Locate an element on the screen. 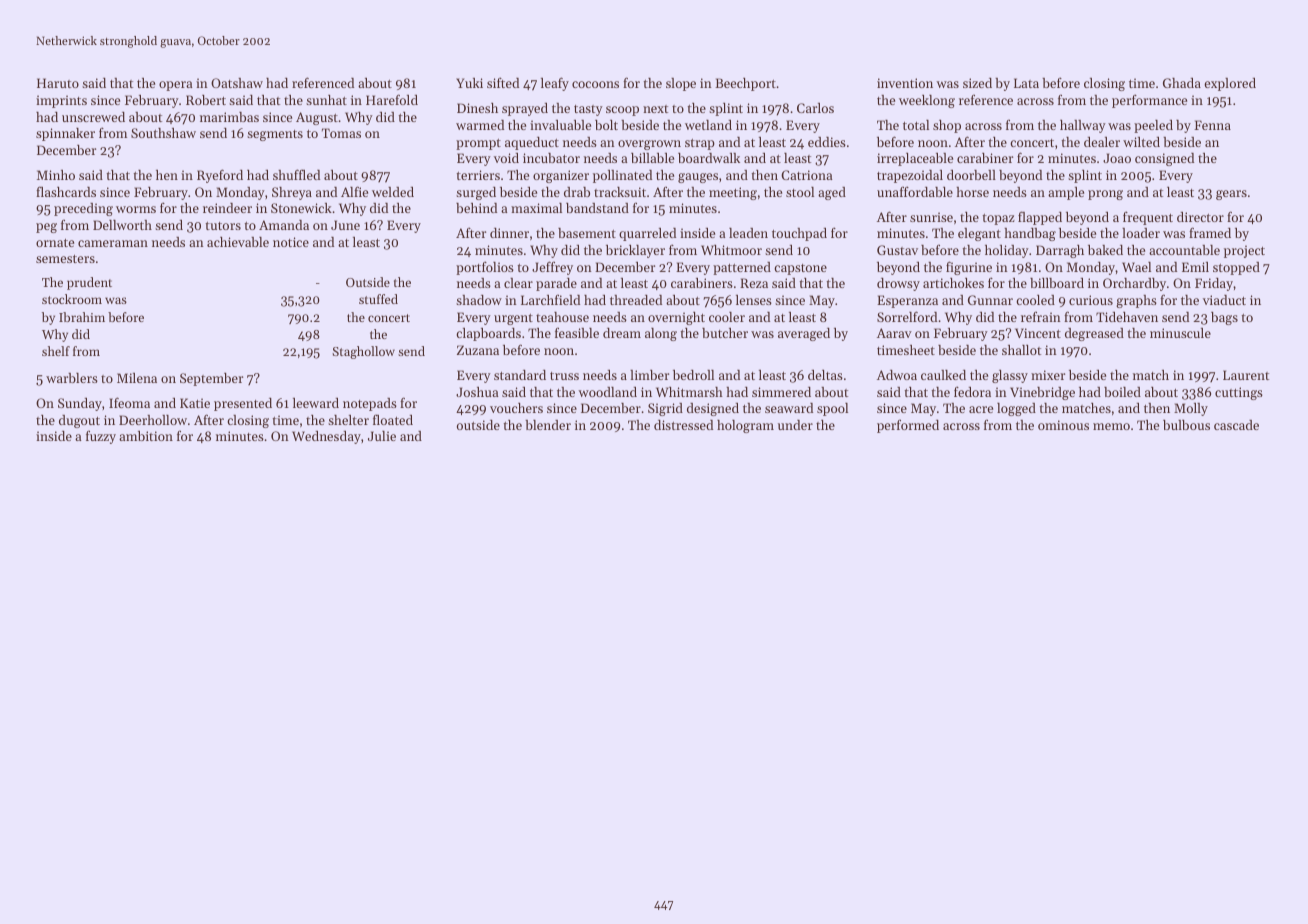 The width and height of the screenshot is (1308, 924). shelter is located at coordinates (348, 420).
